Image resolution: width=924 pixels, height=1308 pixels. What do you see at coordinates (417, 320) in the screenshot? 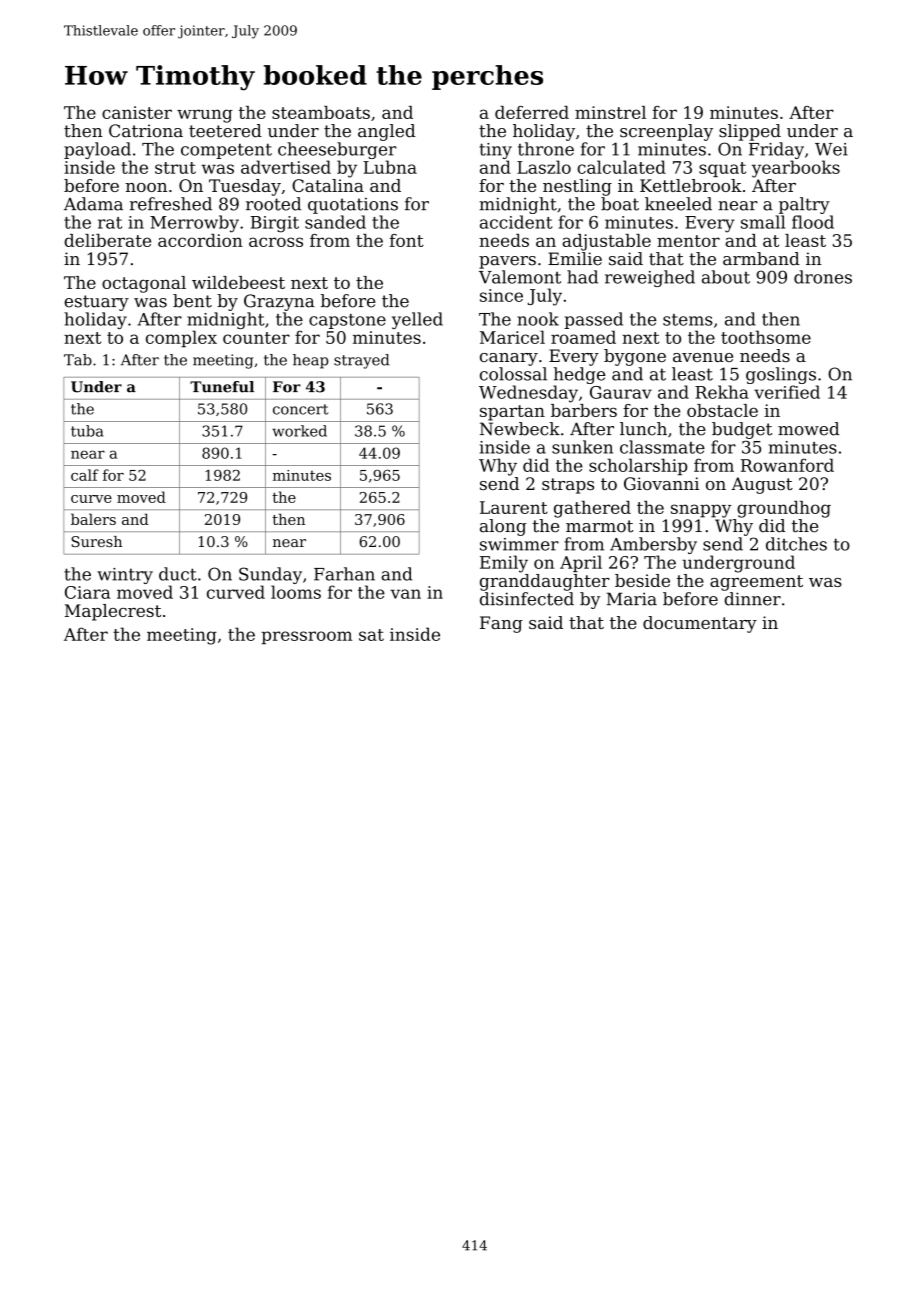
I see `yelled` at bounding box center [417, 320].
